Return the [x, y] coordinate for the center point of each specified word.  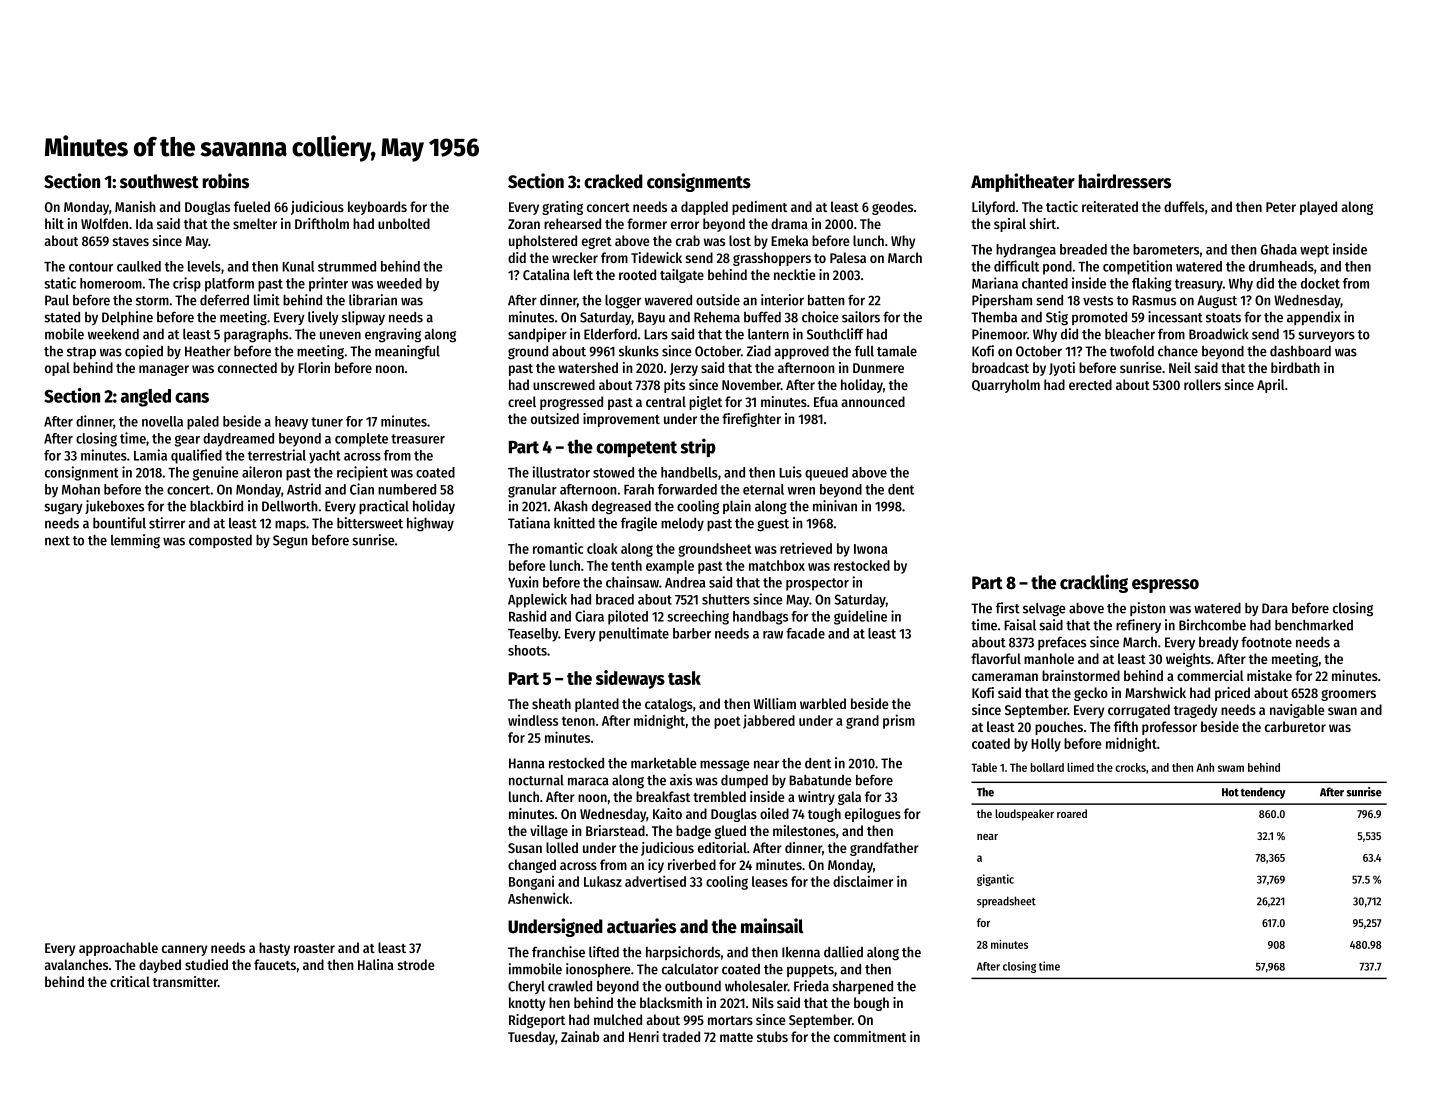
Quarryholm [1006, 386]
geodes [892, 208]
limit [267, 300]
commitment [870, 1036]
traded [681, 1036]
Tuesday [531, 1038]
